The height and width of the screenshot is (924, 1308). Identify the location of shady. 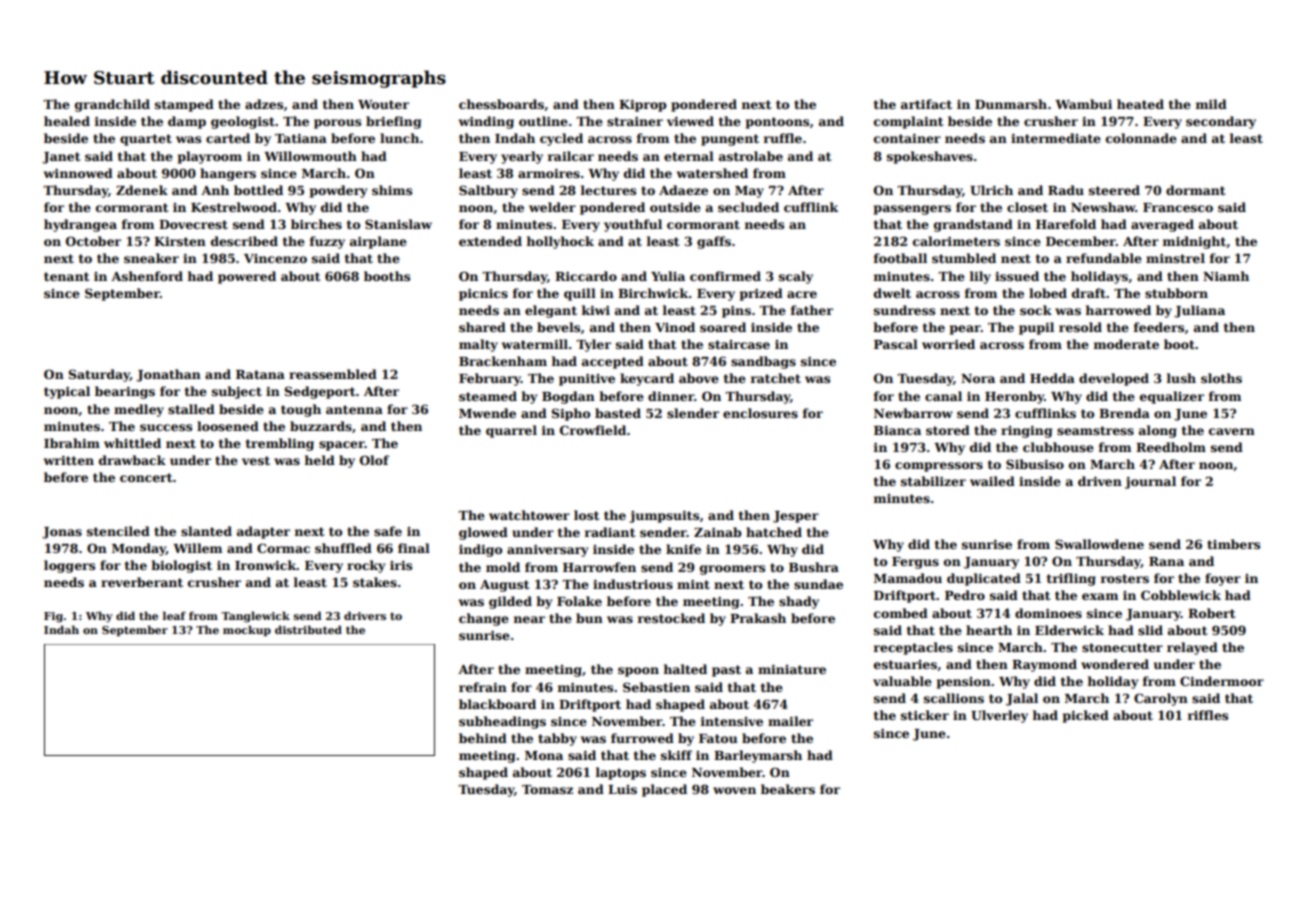
(799, 602).
